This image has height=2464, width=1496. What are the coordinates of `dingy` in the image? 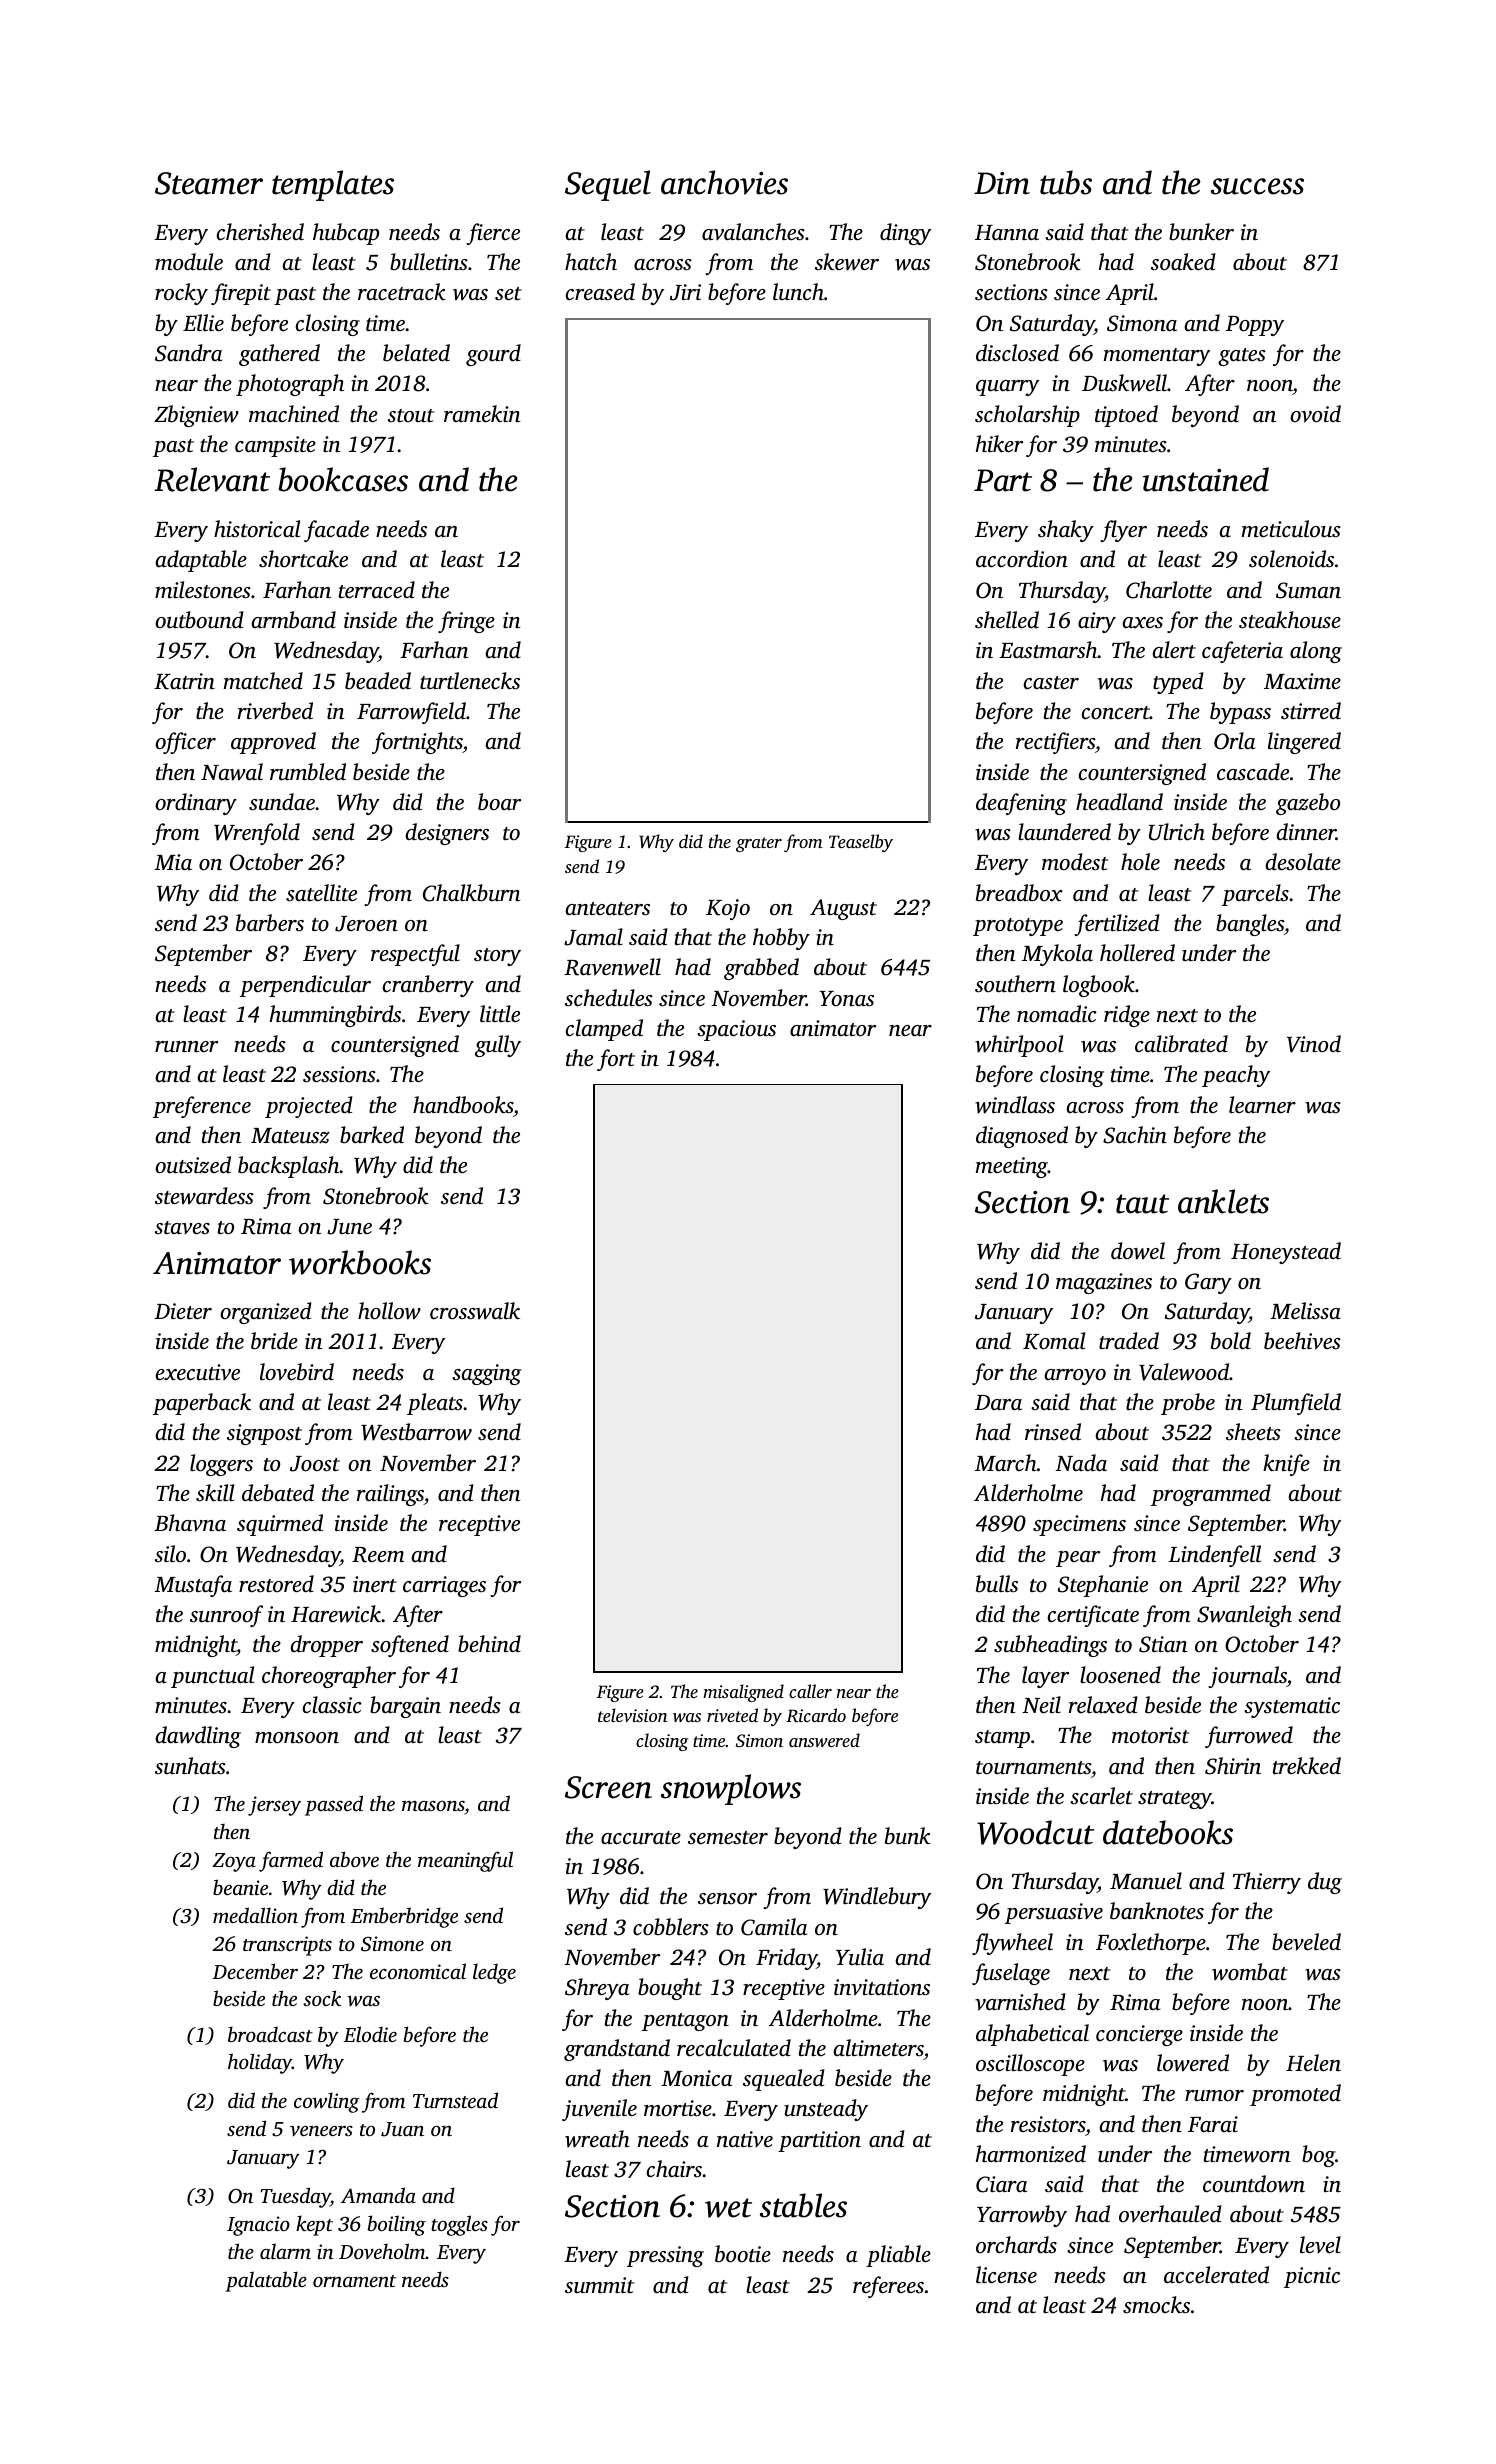 It's located at (905, 234).
